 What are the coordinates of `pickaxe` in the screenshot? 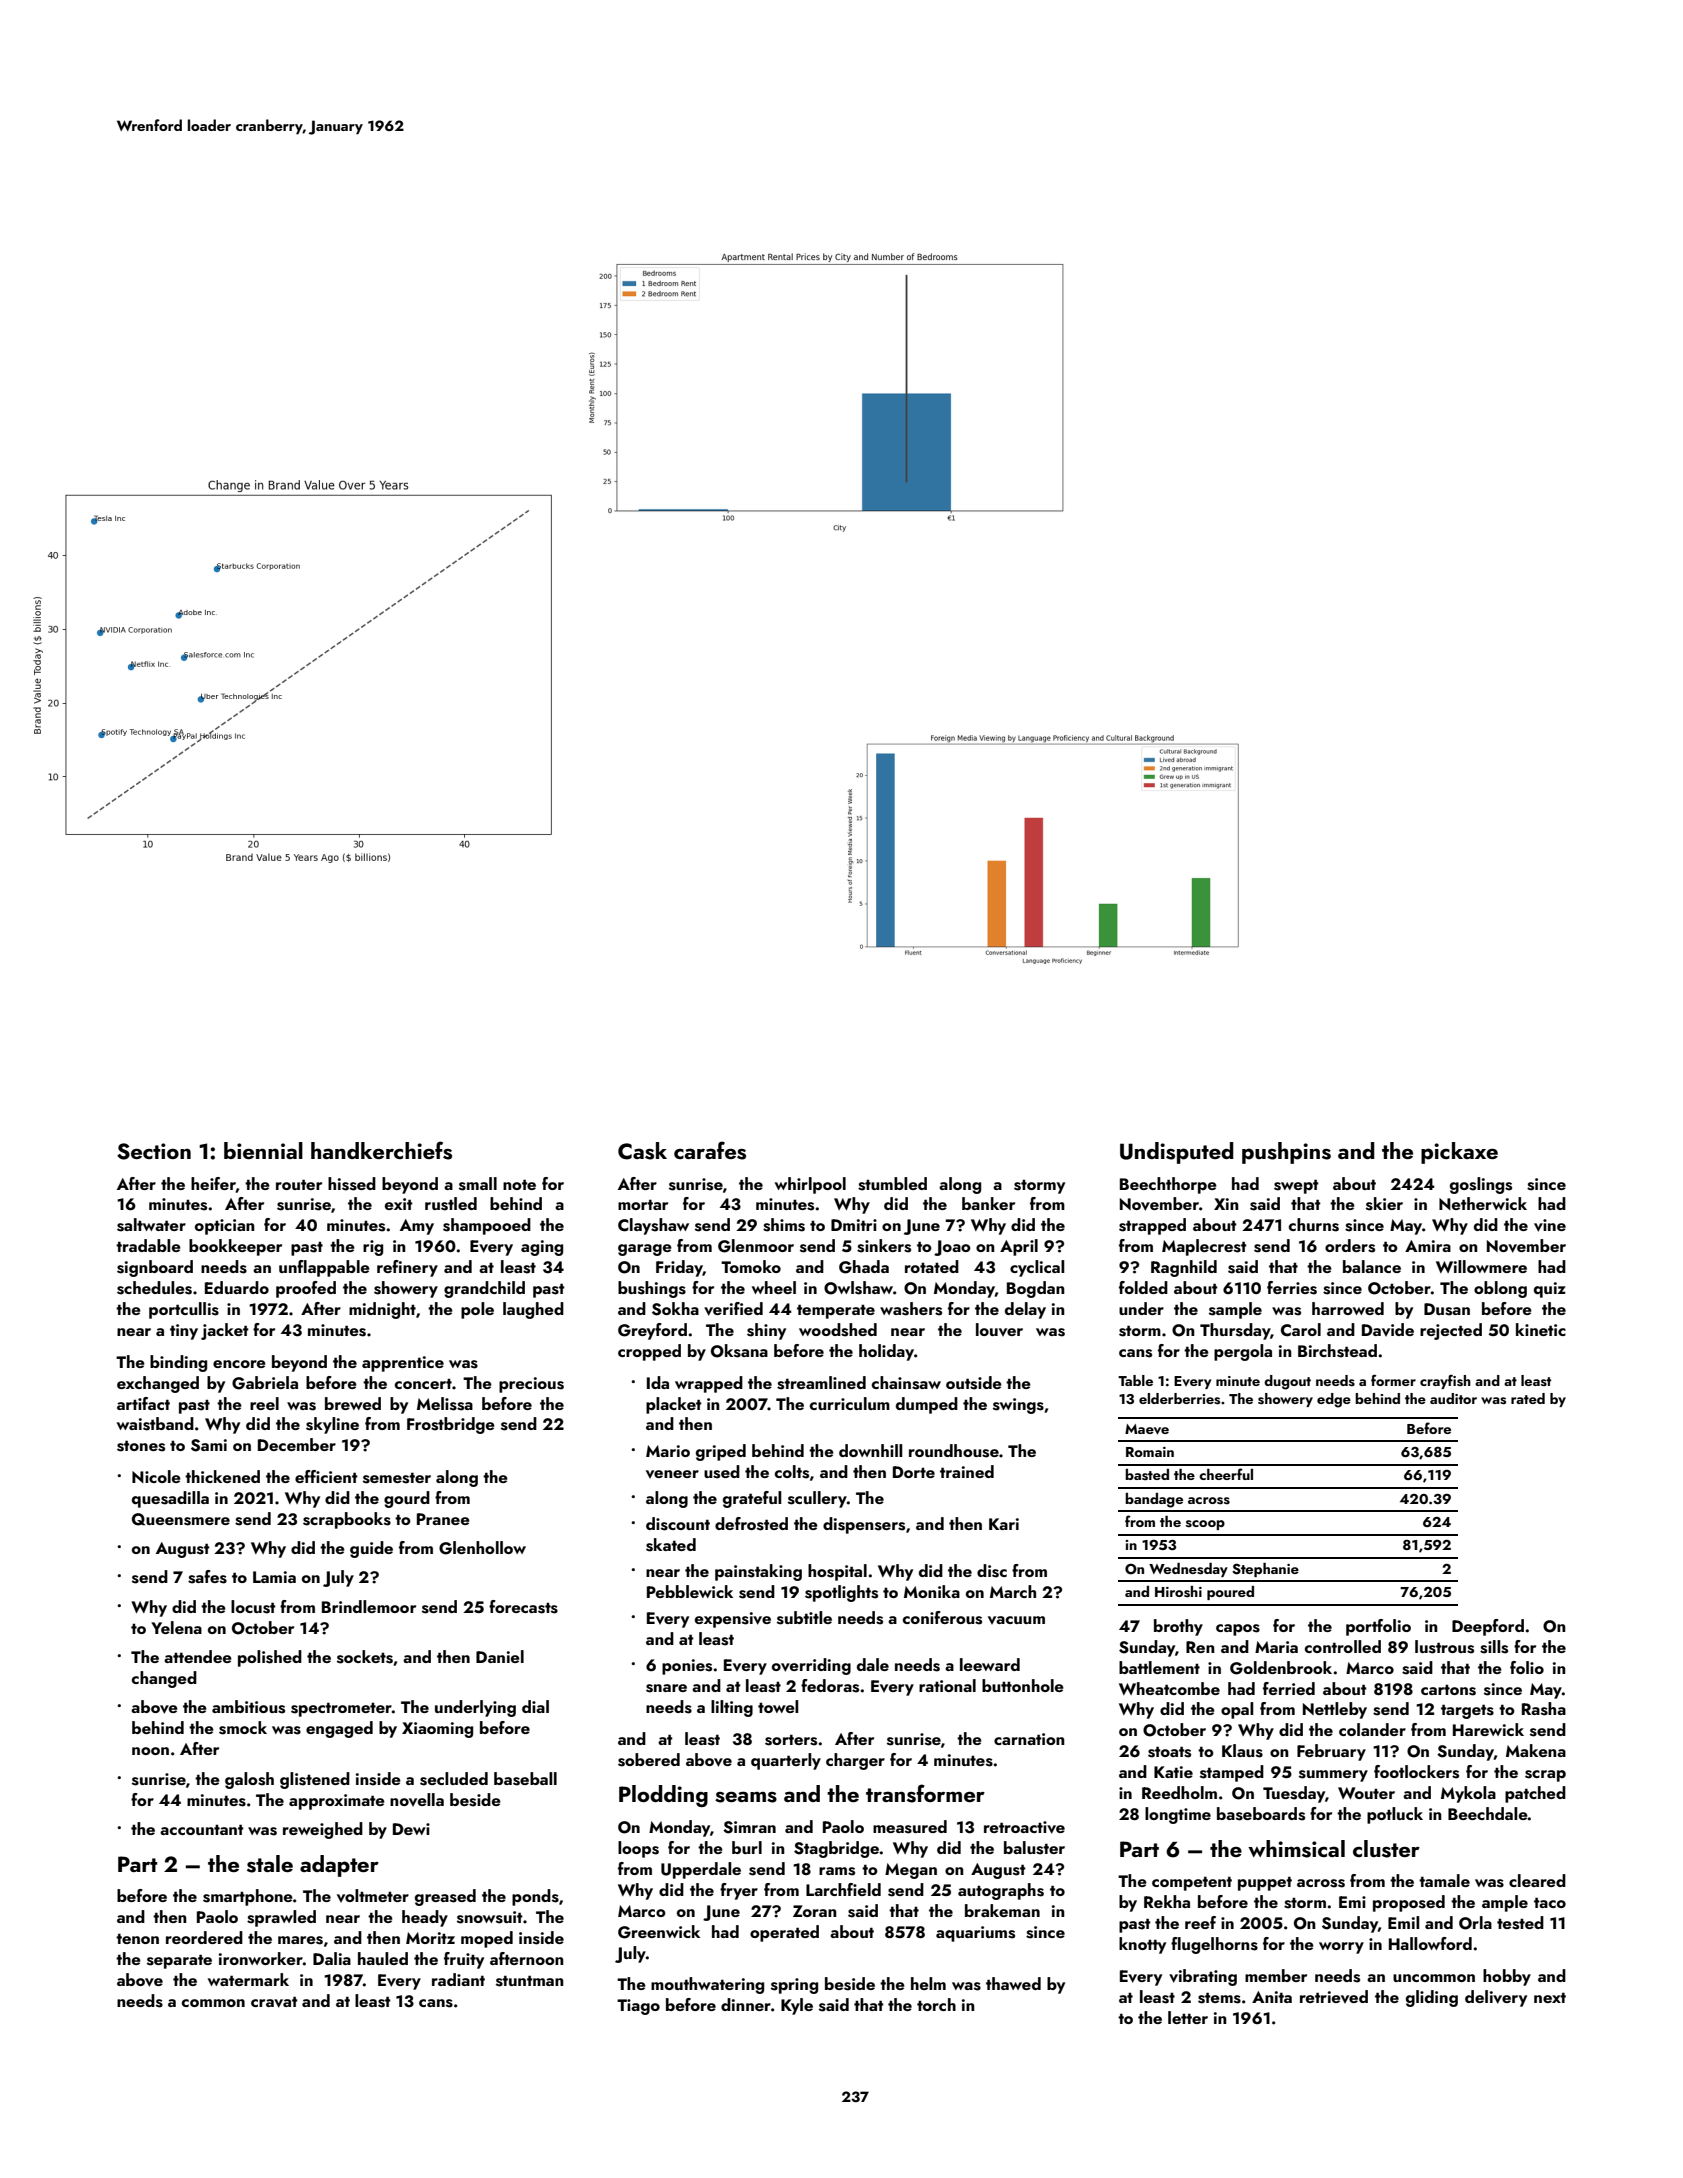 It's located at (1459, 1153).
